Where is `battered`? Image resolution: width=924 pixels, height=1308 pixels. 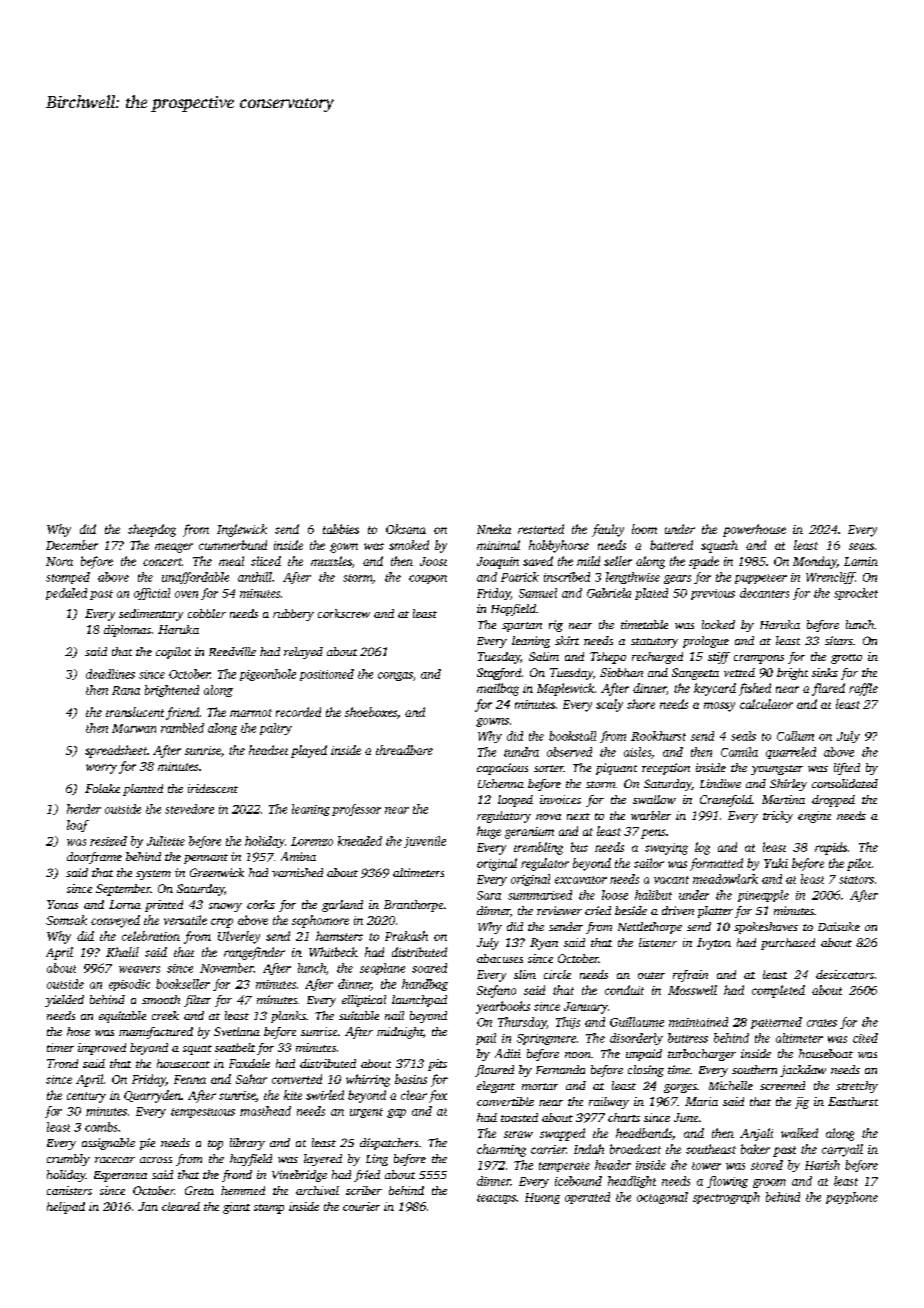 battered is located at coordinates (671, 545).
